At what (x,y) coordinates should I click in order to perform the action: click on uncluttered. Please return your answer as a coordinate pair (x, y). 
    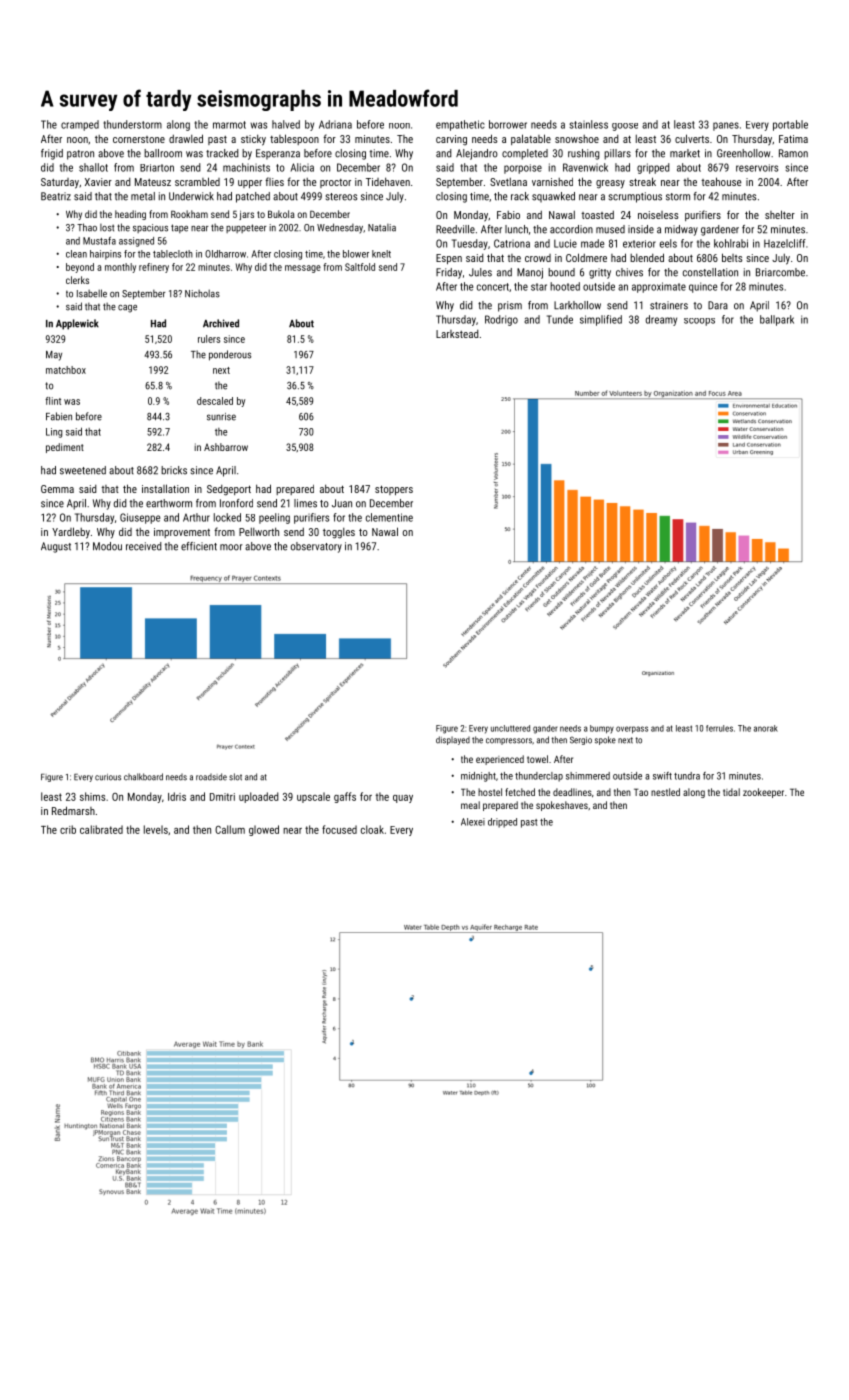
    Looking at the image, I should click on (510, 728).
